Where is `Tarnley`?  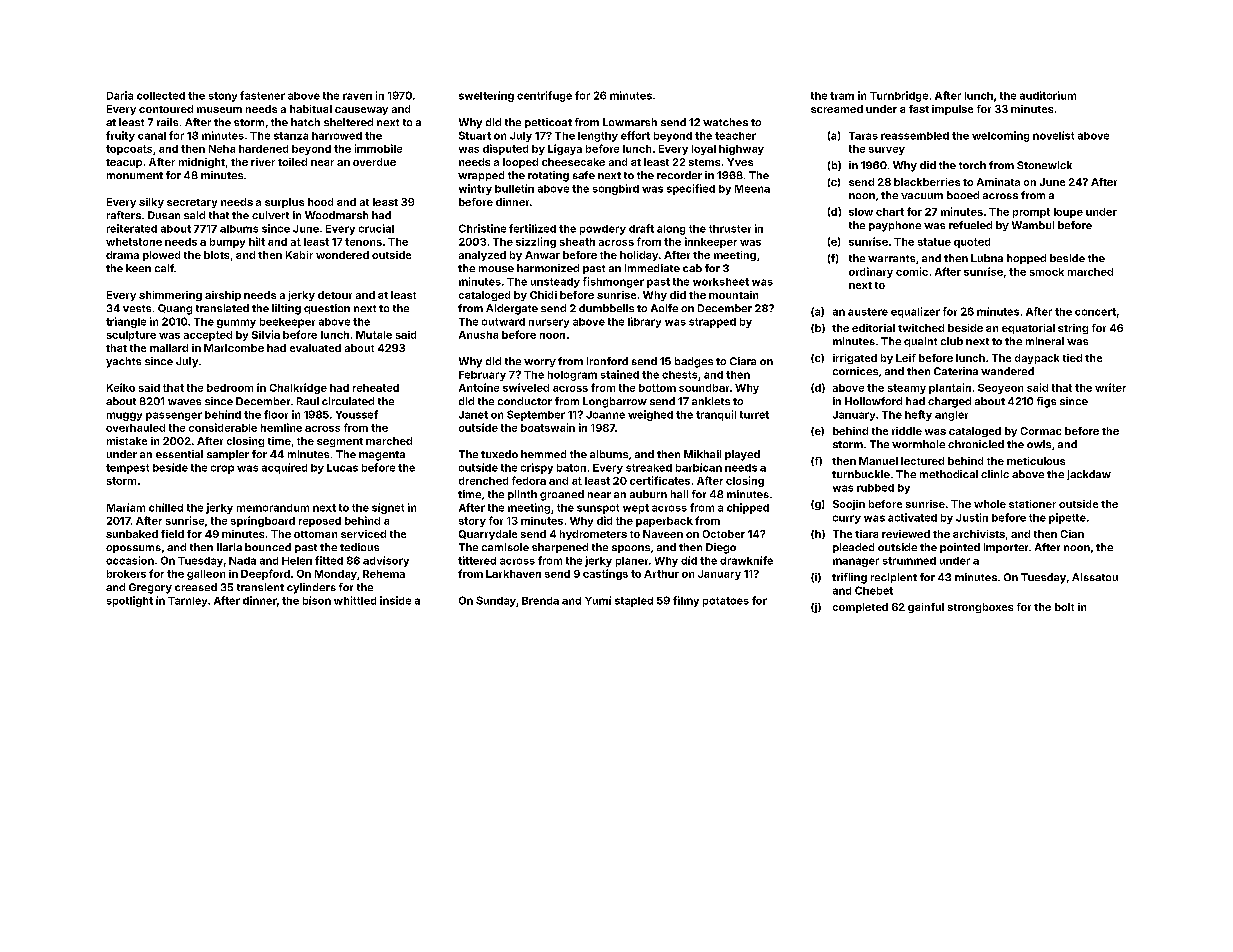 Tarnley is located at coordinates (187, 602).
